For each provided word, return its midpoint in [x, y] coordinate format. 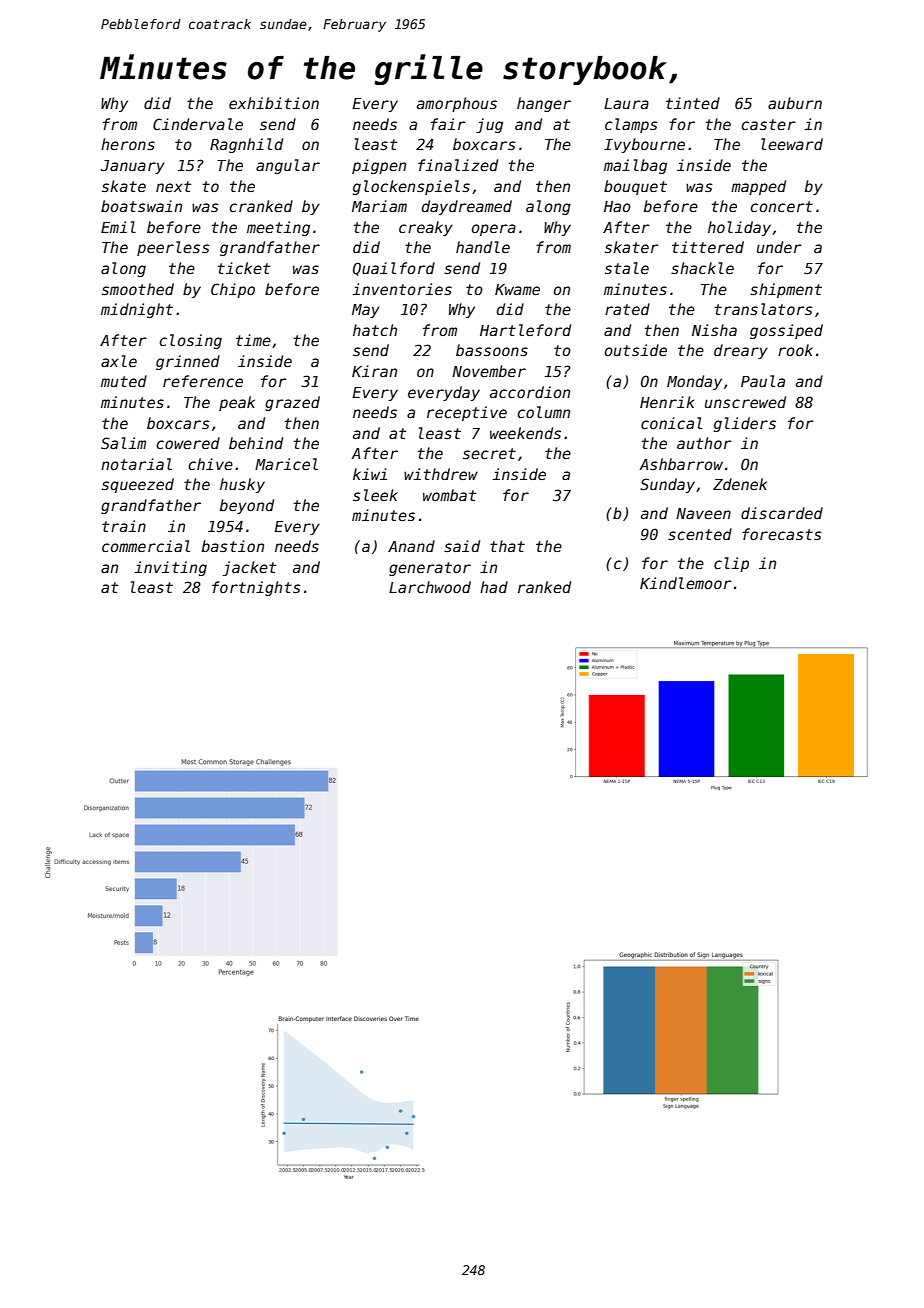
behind [256, 443]
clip [731, 564]
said [462, 546]
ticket [244, 268]
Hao [617, 206]
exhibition [274, 103]
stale [627, 268]
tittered [708, 247]
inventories [402, 289]
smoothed [138, 289]
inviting [171, 568]
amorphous [457, 104]
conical [671, 423]
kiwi [370, 474]
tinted [693, 103]
